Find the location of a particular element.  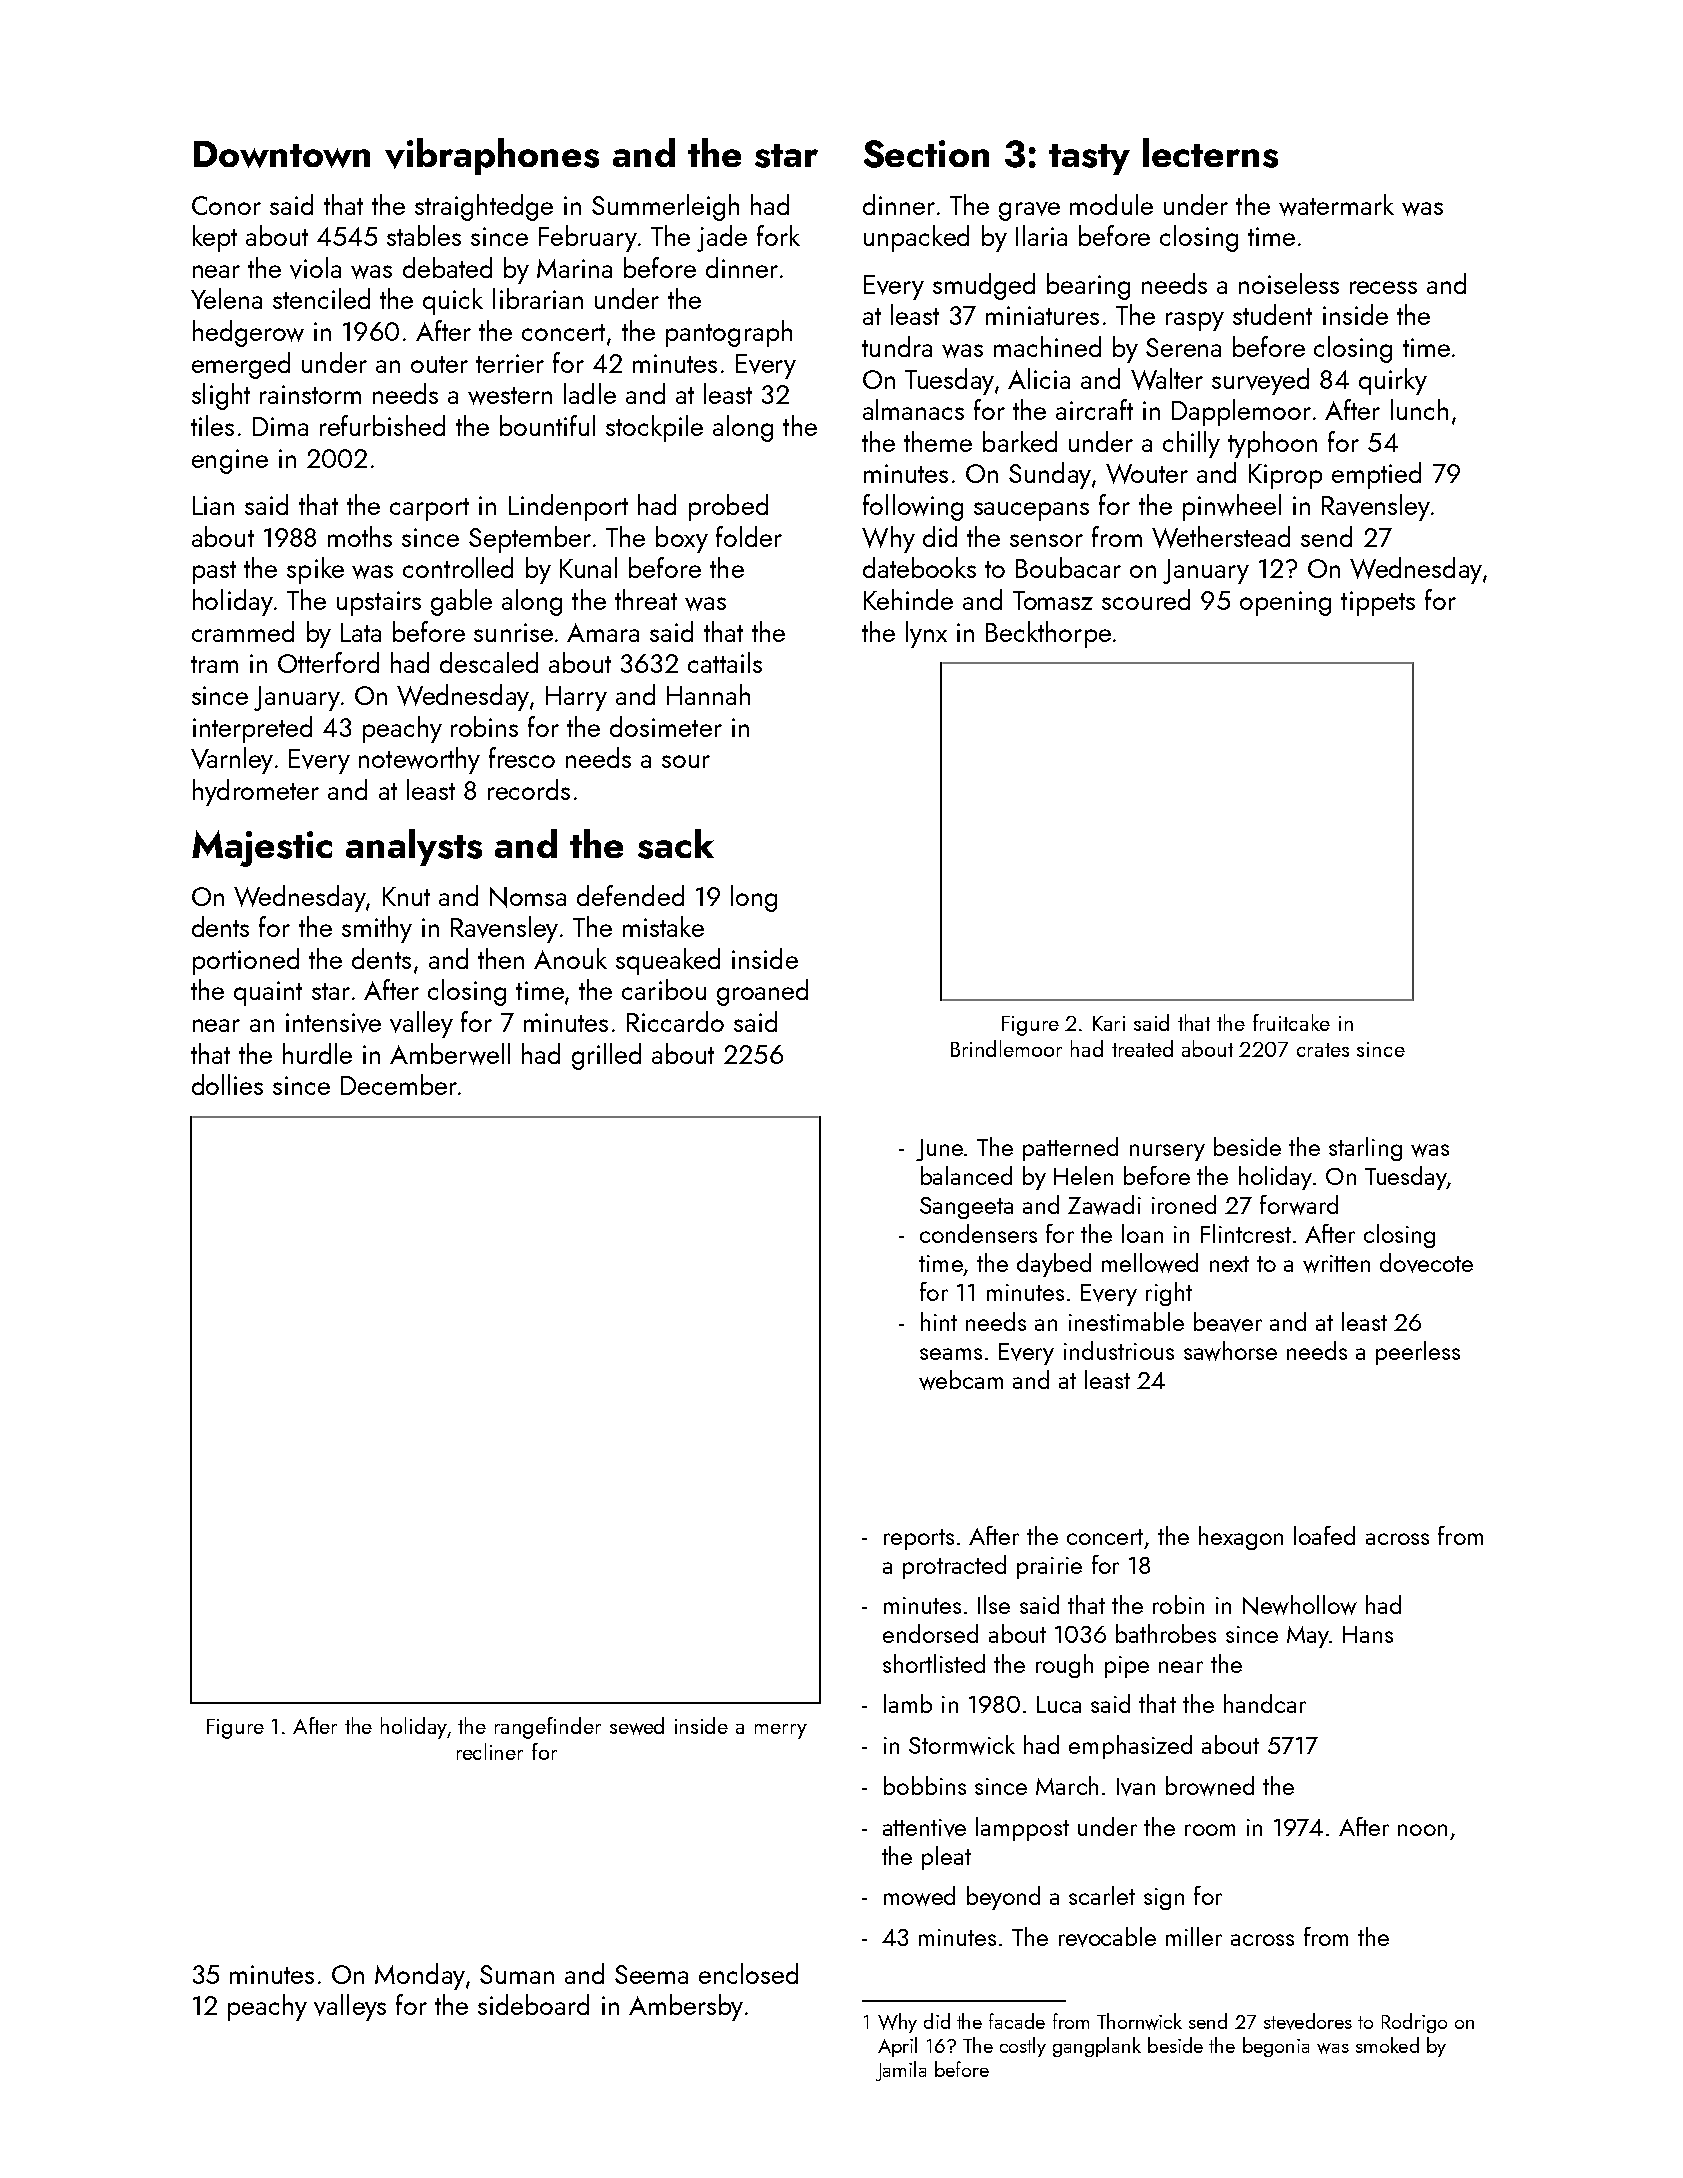

tippets is located at coordinates (1378, 603).
